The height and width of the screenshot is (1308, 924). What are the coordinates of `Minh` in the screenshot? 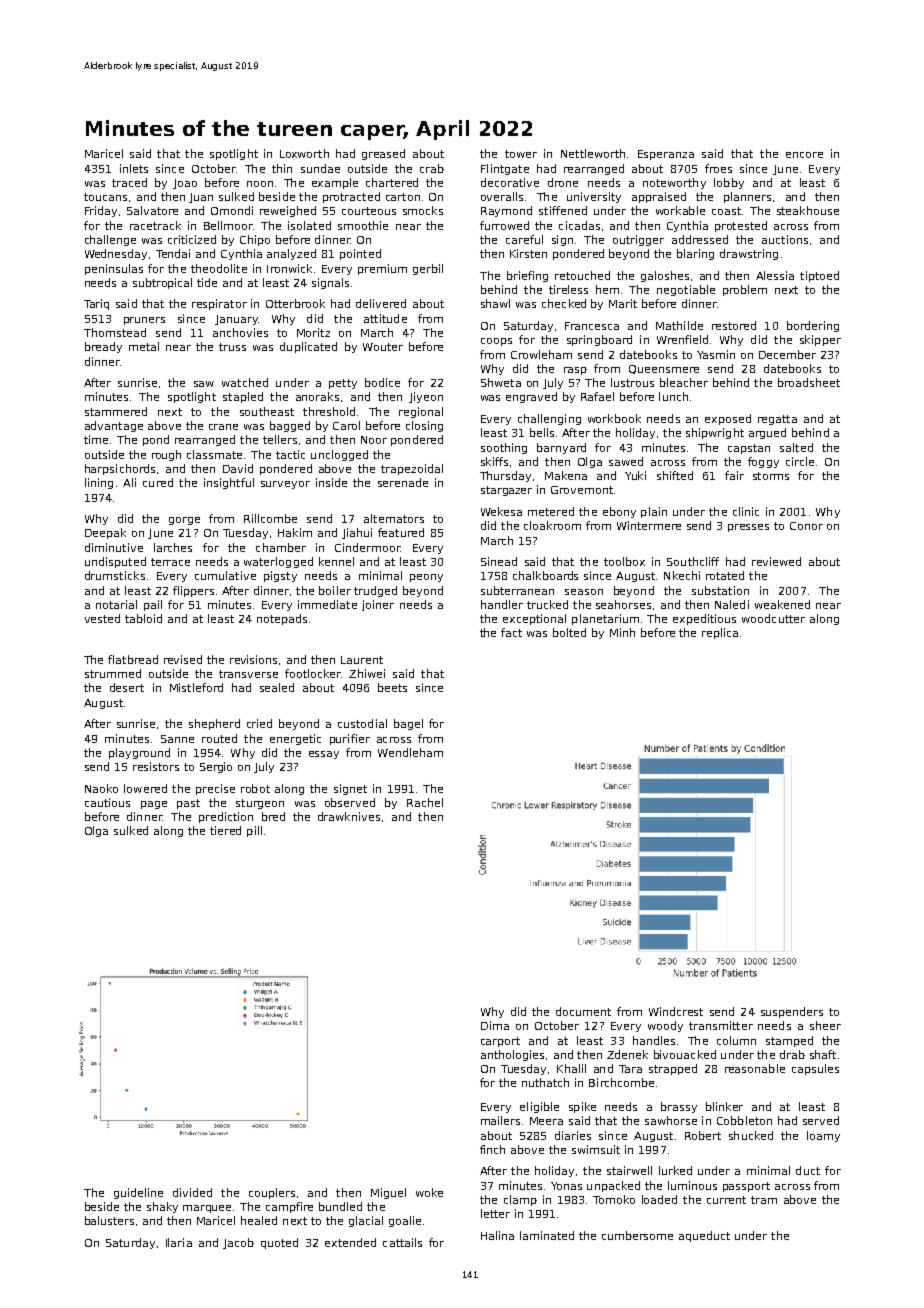 It's located at (622, 632).
